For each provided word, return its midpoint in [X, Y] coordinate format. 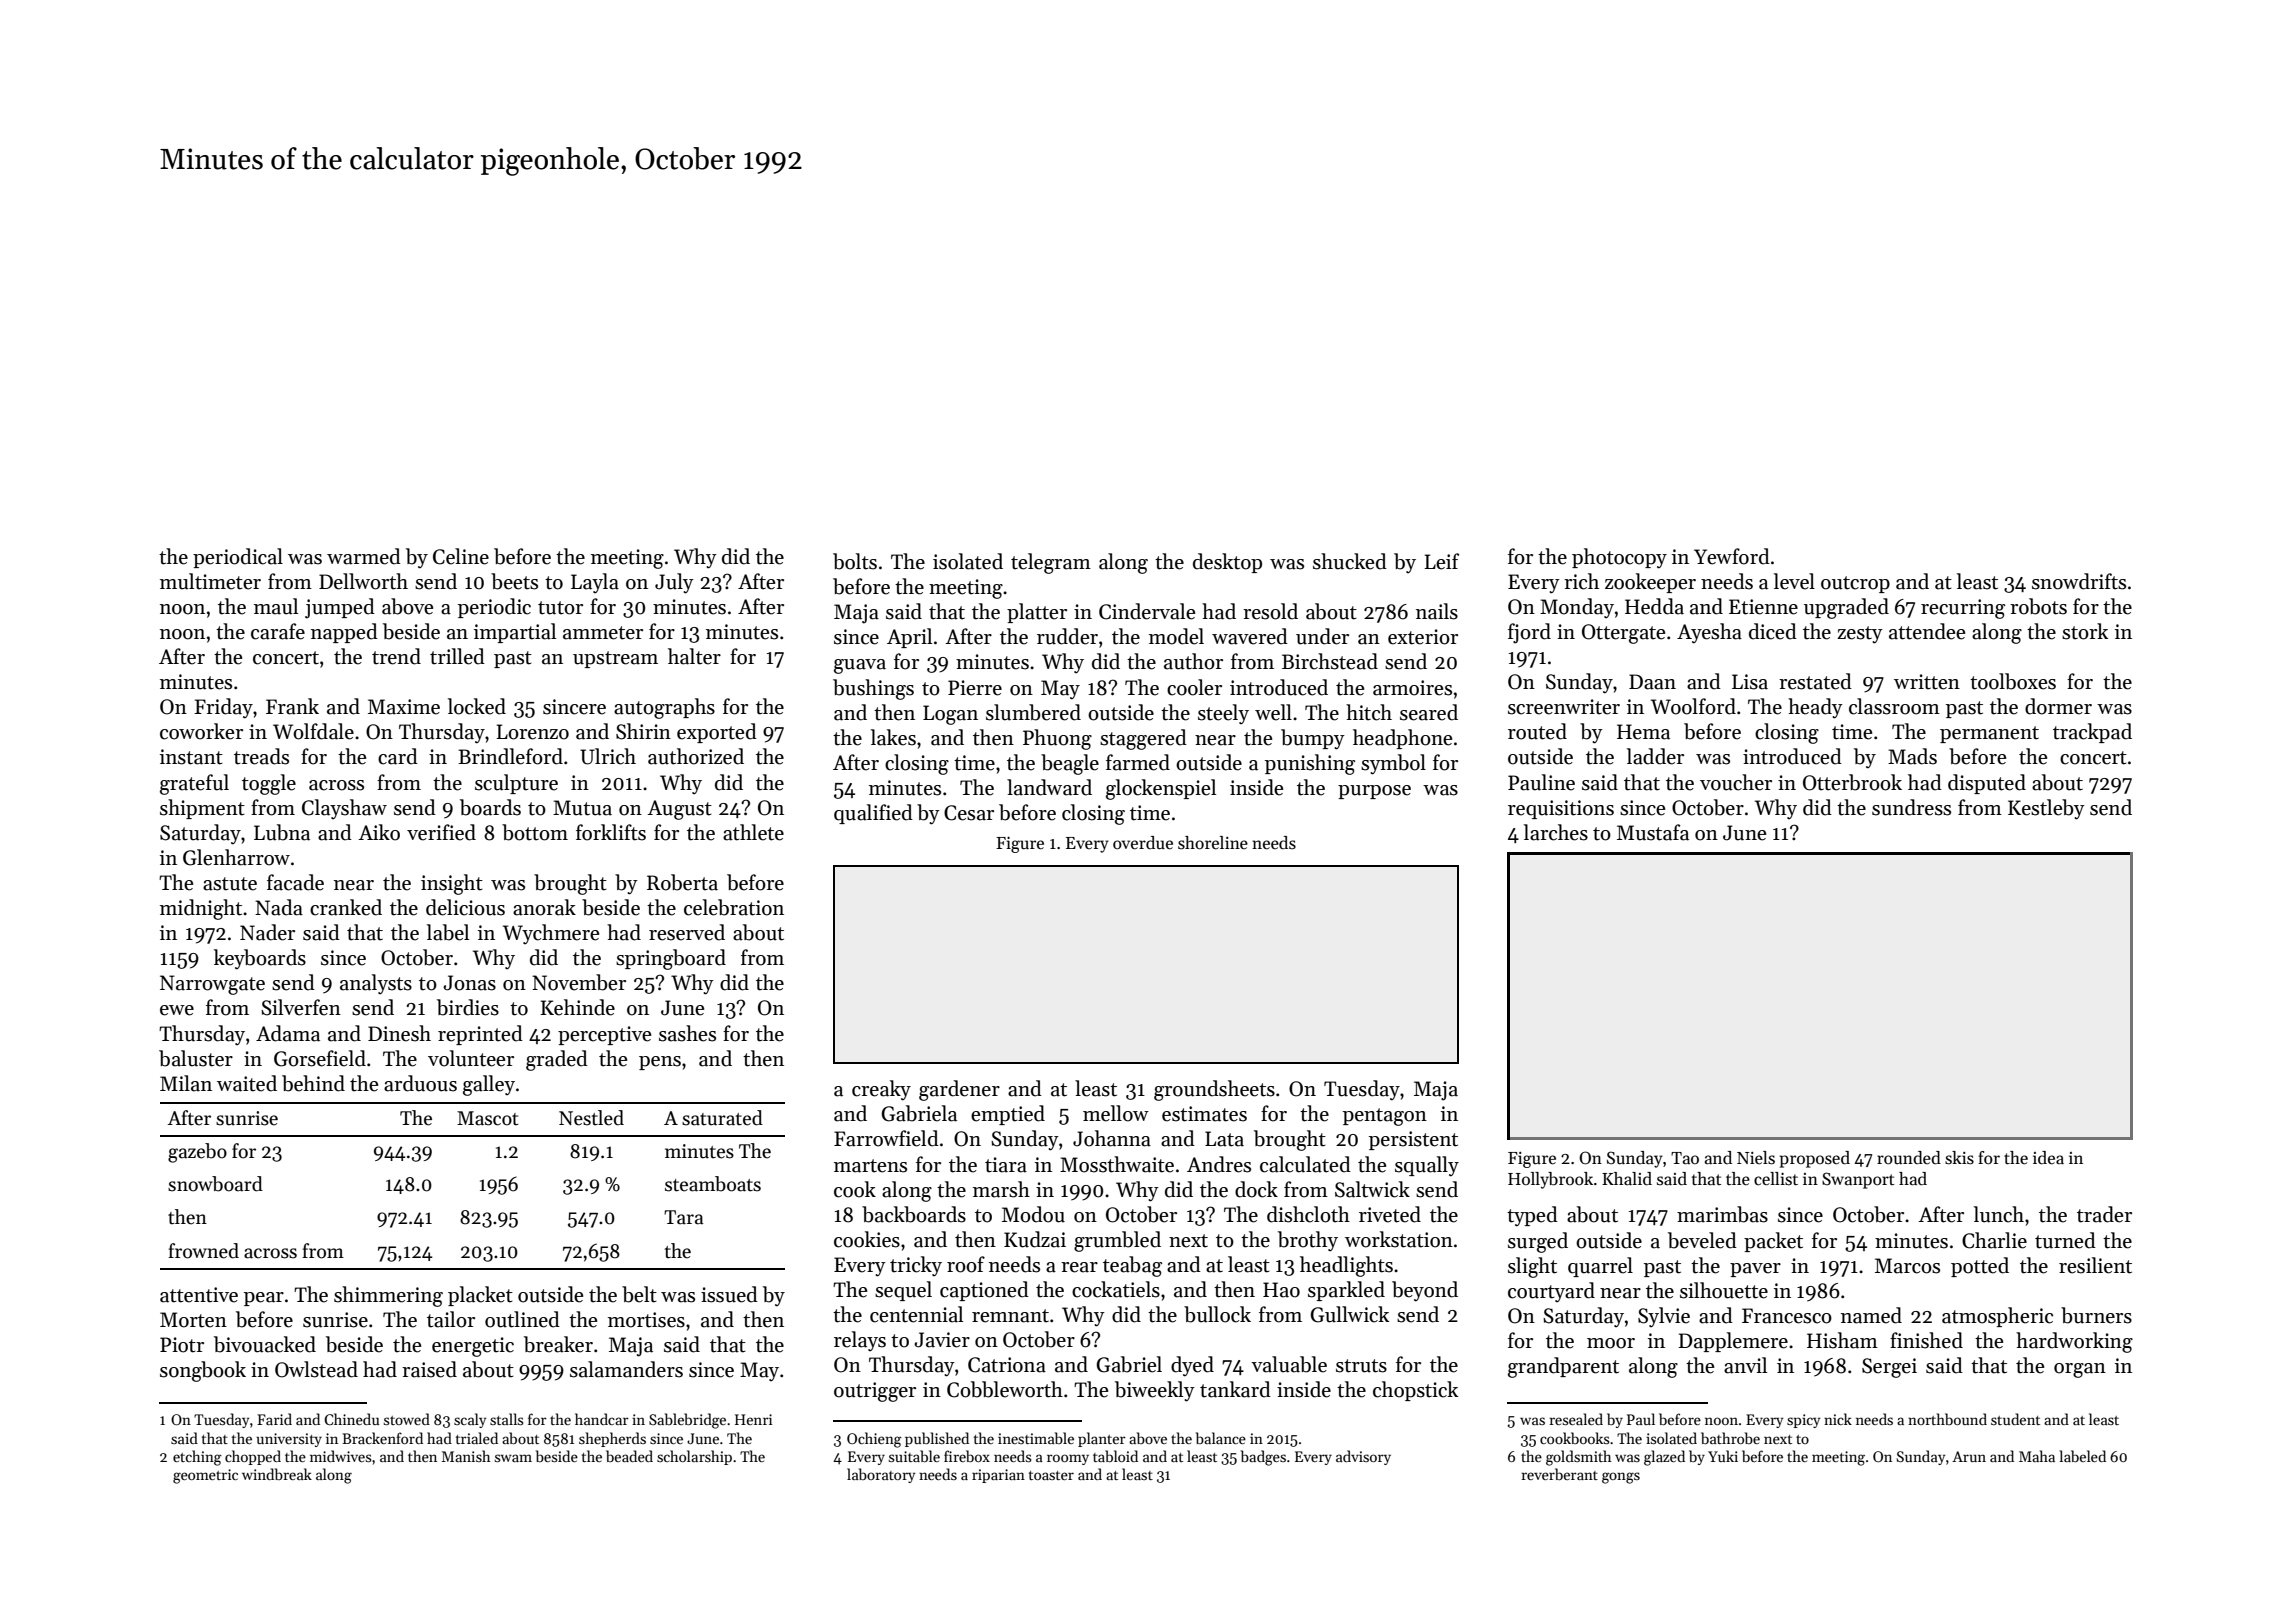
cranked [346, 907]
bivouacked [265, 1344]
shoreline [1213, 843]
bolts [855, 561]
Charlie [1994, 1240]
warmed [364, 556]
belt [639, 1294]
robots [2038, 606]
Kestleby [2046, 809]
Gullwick [1350, 1314]
